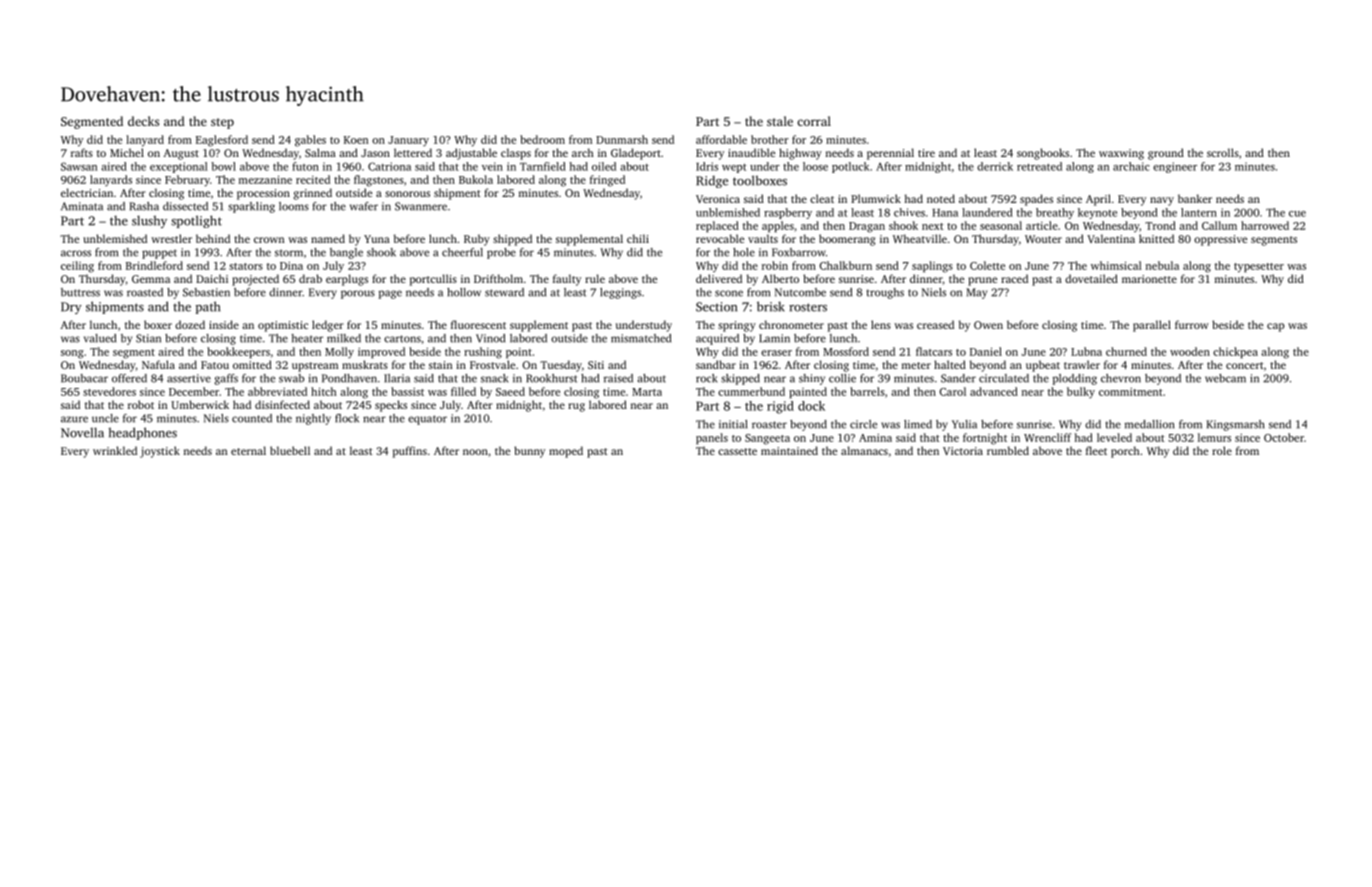  What do you see at coordinates (780, 121) in the page?
I see `stale` at bounding box center [780, 121].
